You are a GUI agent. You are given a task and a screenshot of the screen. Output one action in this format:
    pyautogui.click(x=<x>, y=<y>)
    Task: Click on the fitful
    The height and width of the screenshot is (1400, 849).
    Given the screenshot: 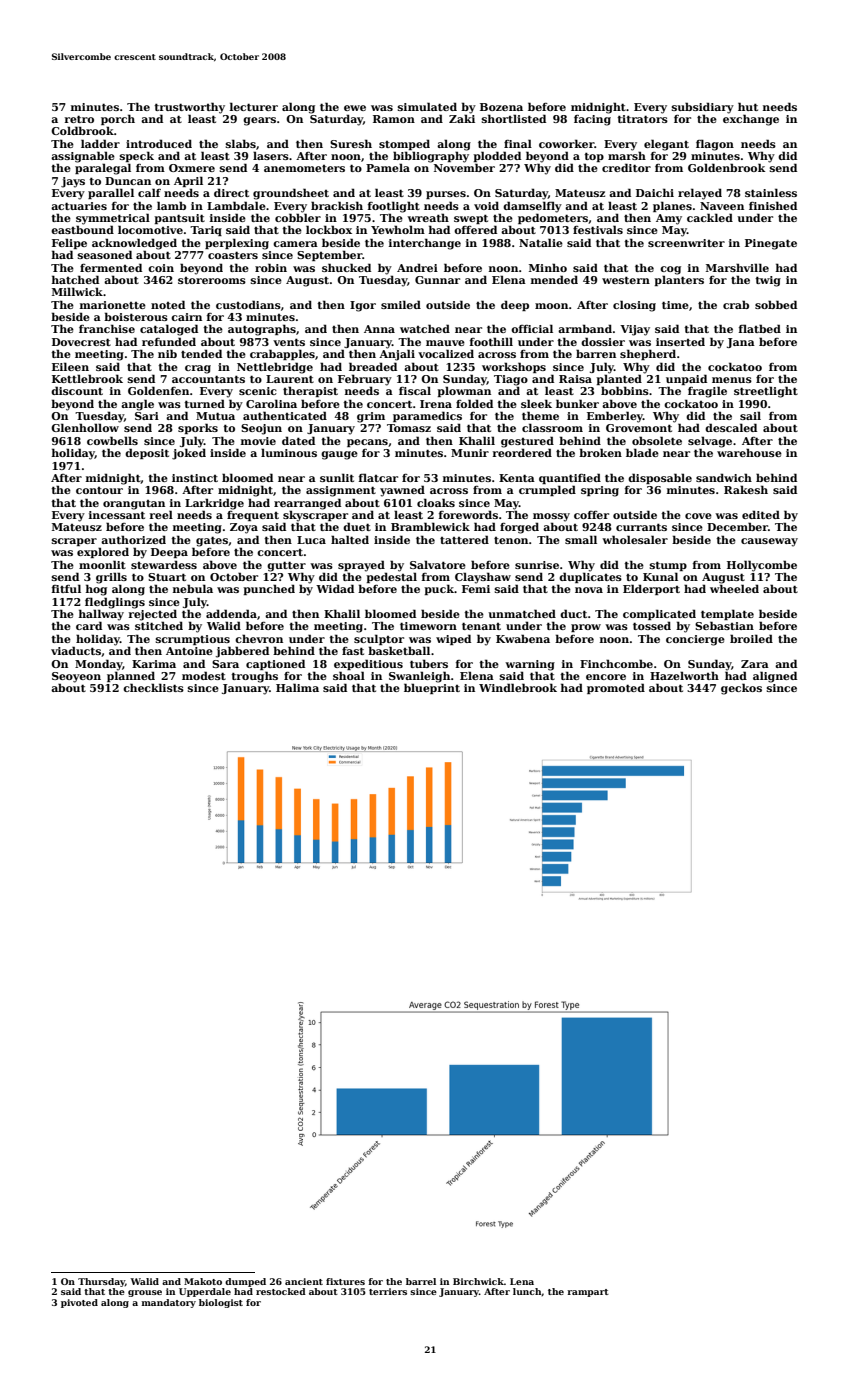 What is the action you would take?
    pyautogui.click(x=66, y=588)
